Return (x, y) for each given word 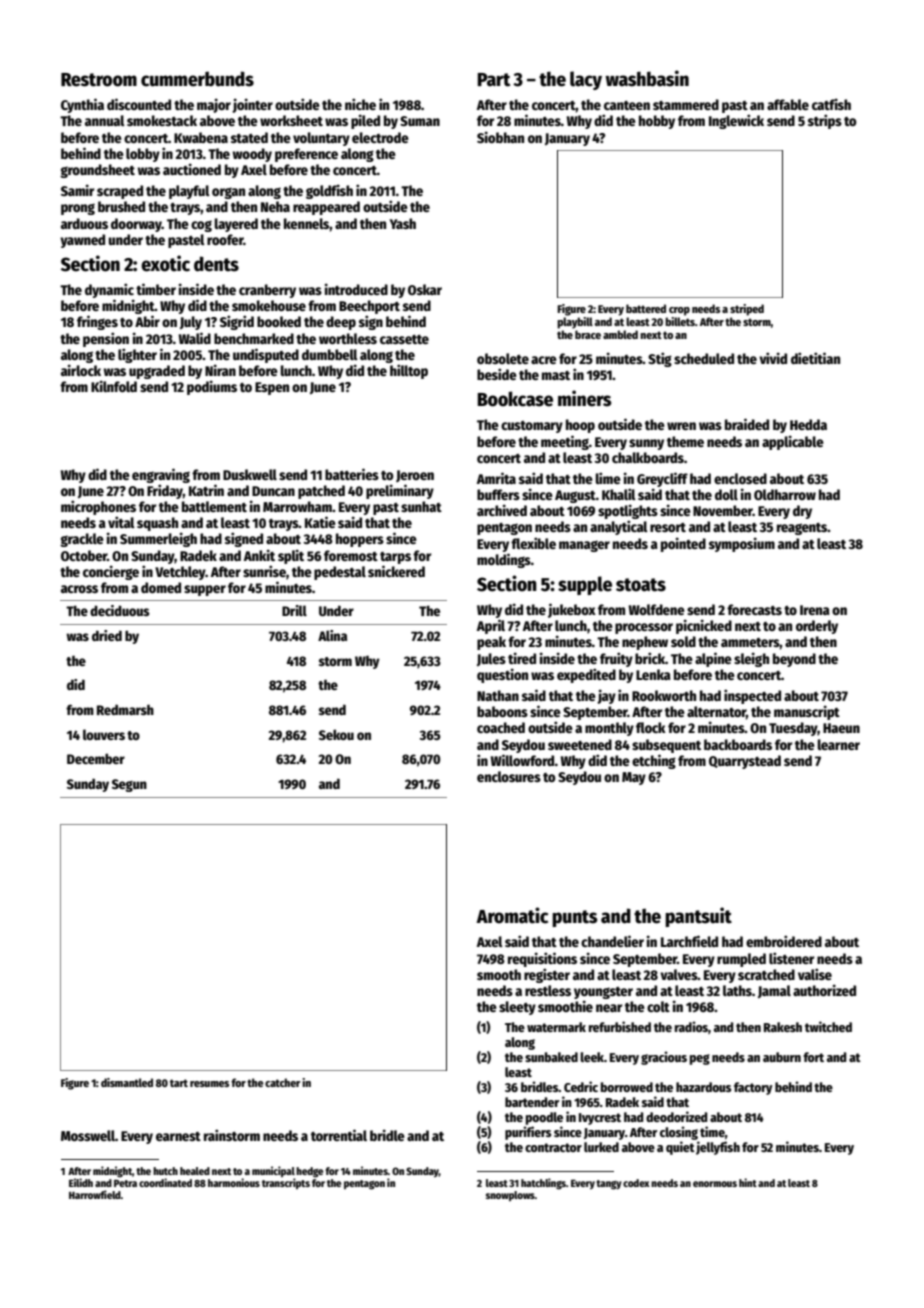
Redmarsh (125, 709)
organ (228, 193)
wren (681, 426)
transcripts (286, 1183)
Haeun (841, 728)
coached (501, 727)
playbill (575, 323)
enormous (715, 1184)
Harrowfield (95, 1194)
